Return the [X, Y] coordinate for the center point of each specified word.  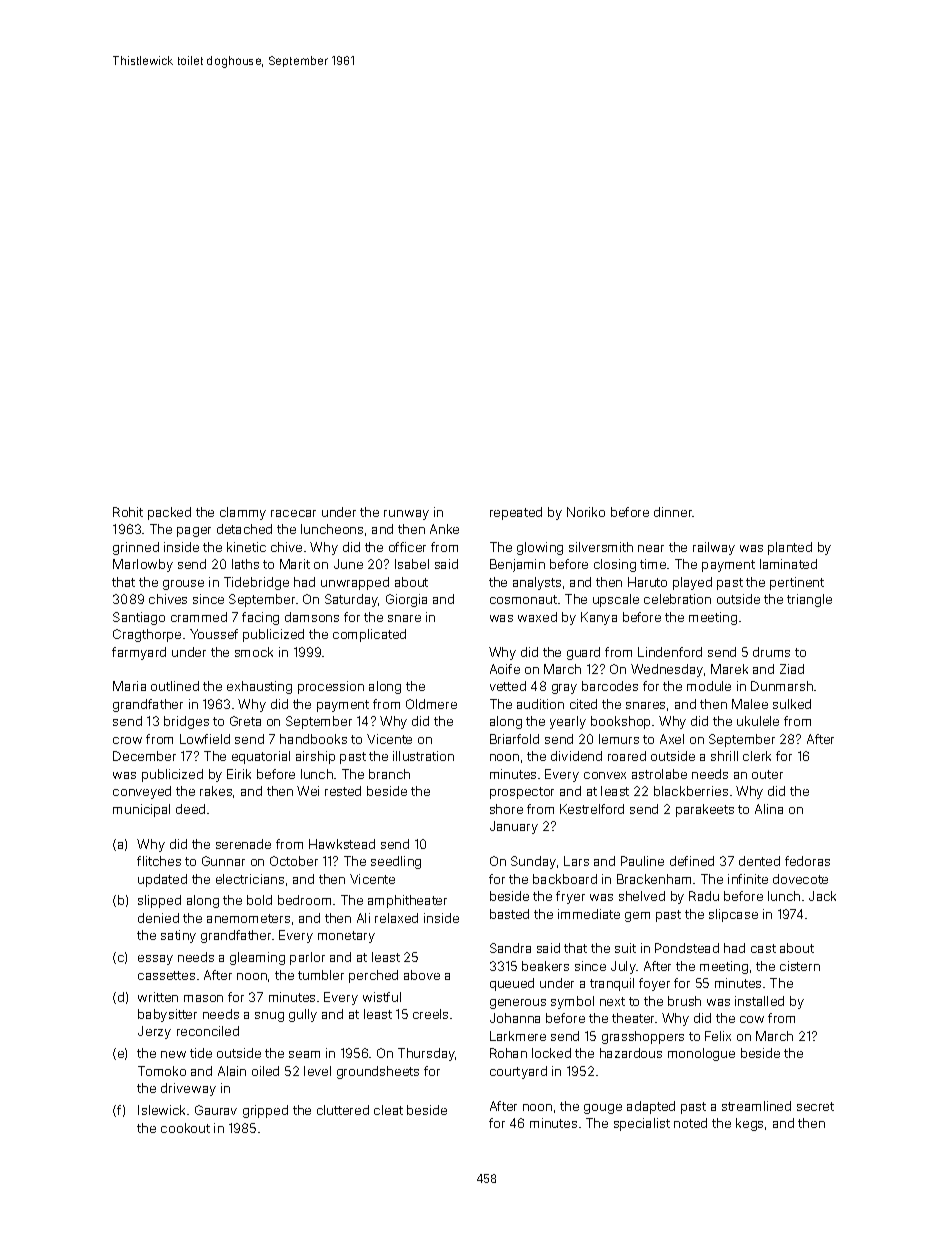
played [692, 583]
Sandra [510, 948]
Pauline [642, 861]
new [173, 1054]
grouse [183, 585]
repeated [516, 513]
